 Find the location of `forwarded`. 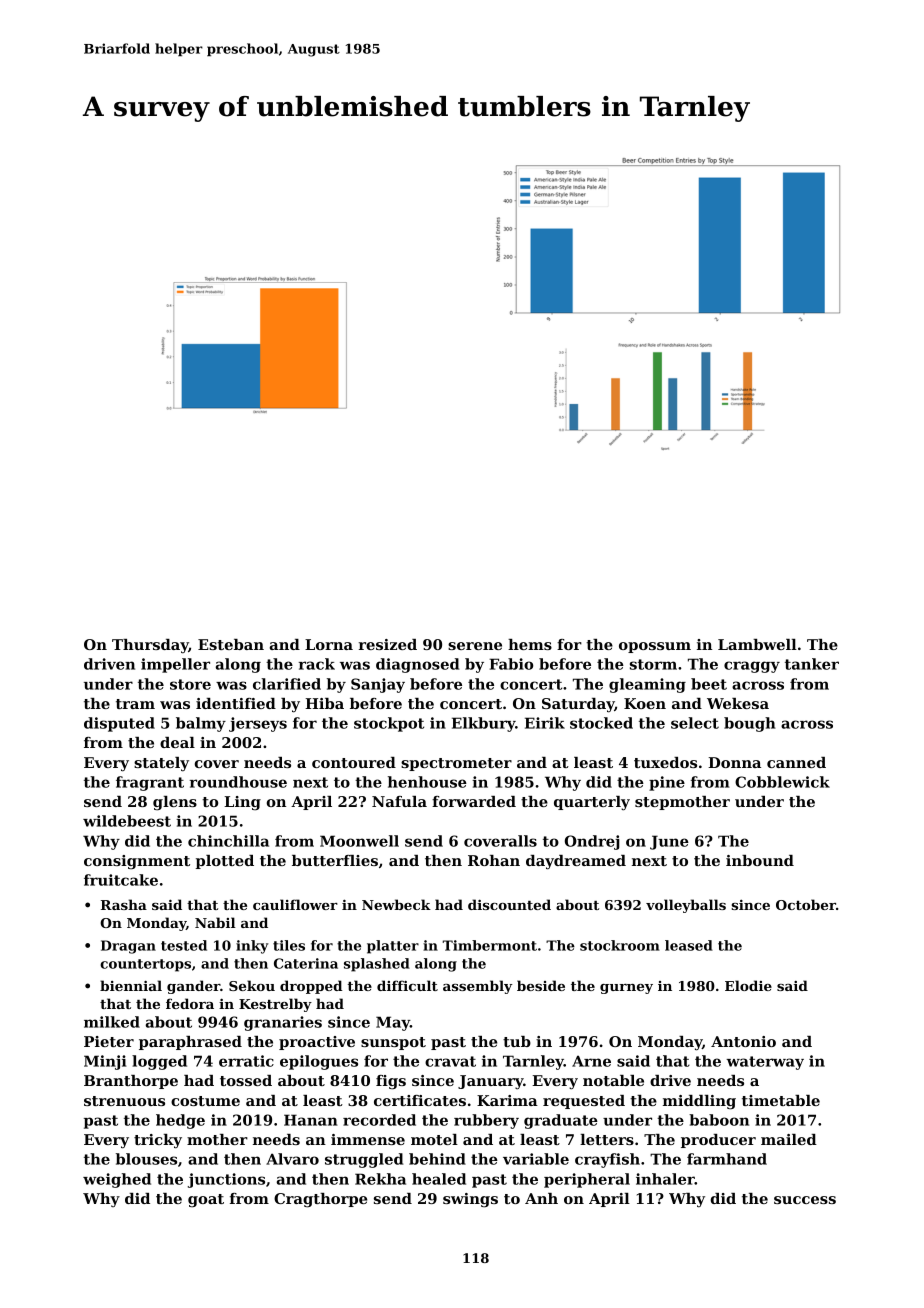

forwarded is located at coordinates (474, 801).
